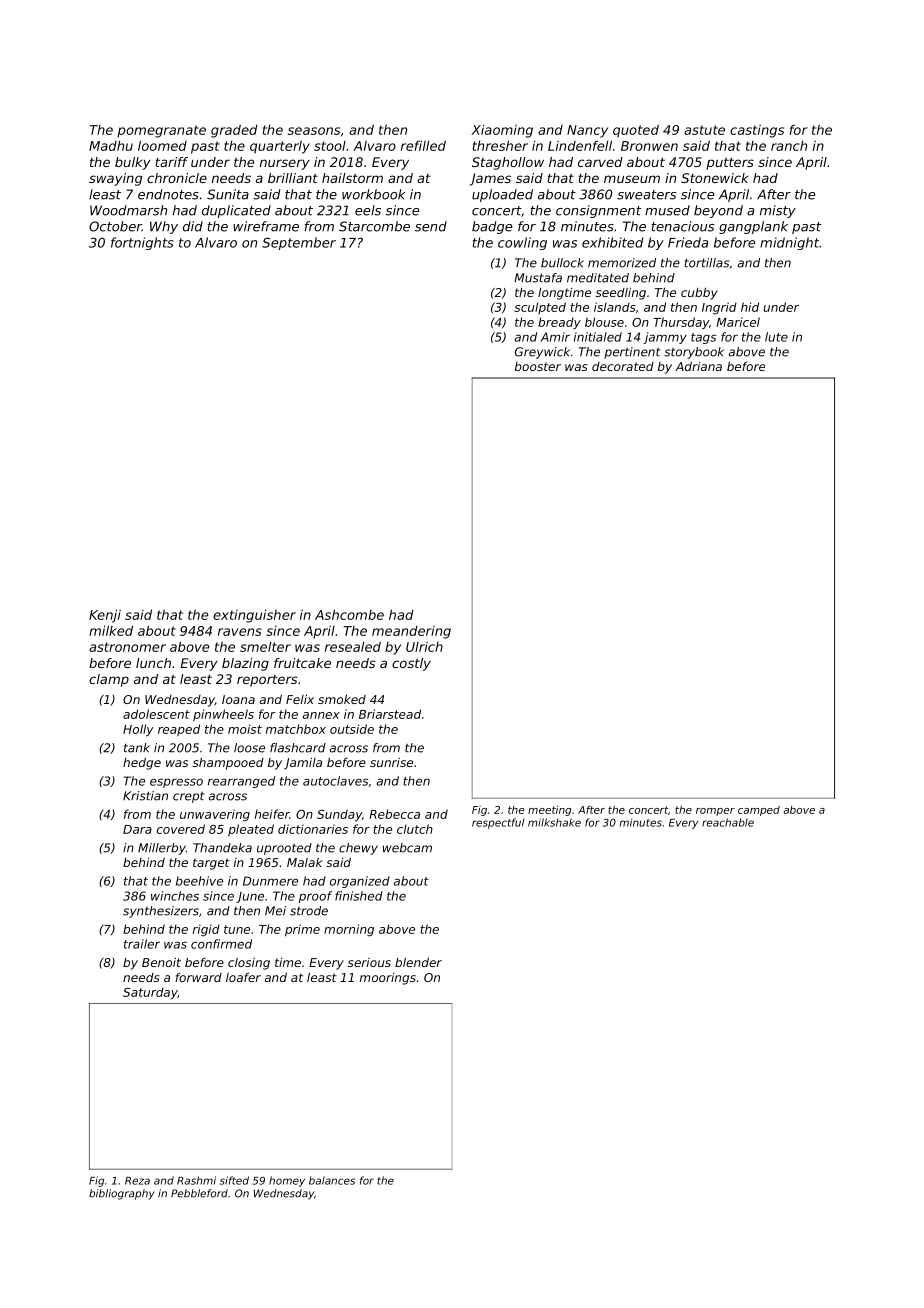 This image has height=1308, width=924. I want to click on lute, so click(776, 337).
